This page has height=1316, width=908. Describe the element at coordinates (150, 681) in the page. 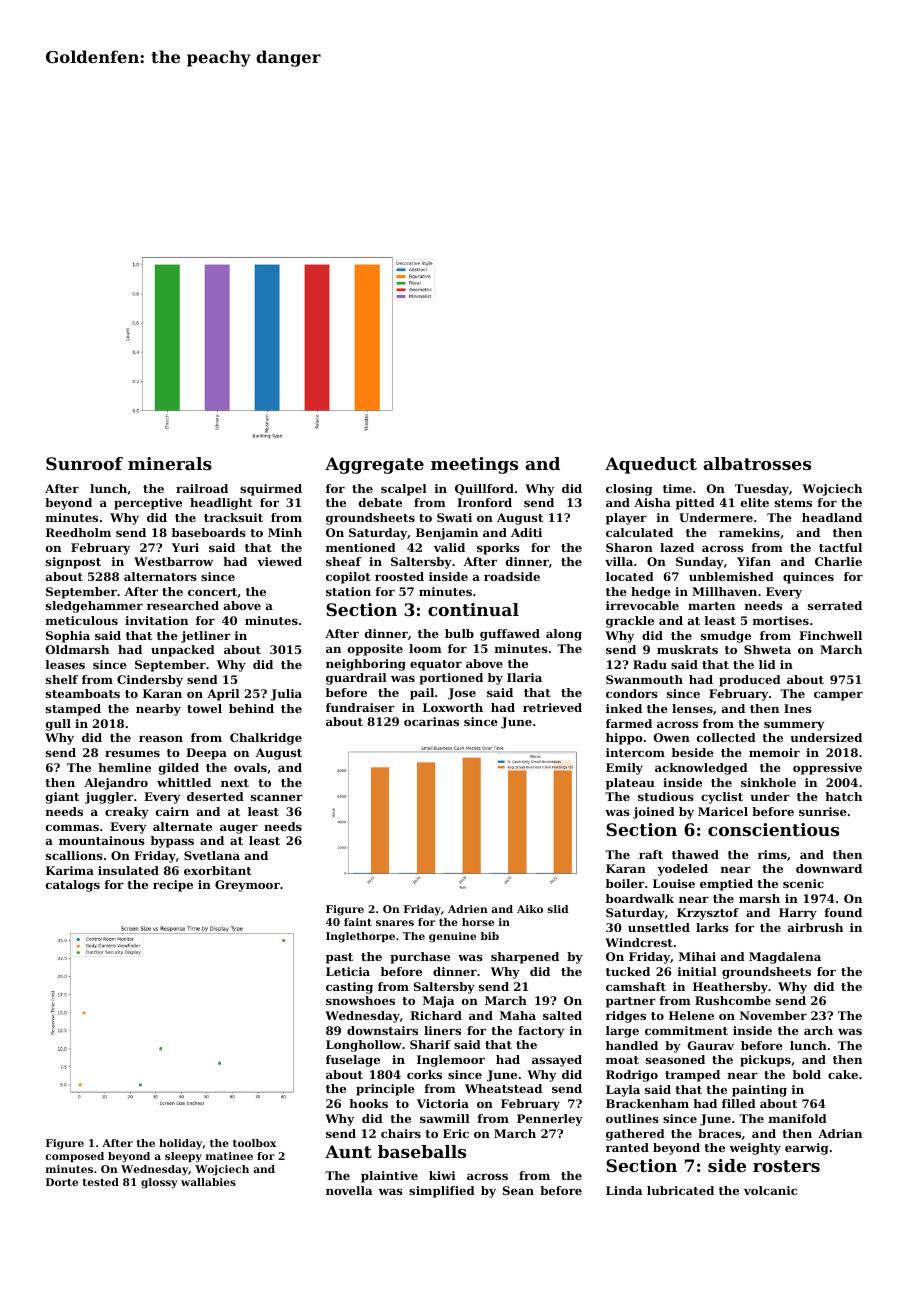

I see `Cindersby` at that location.
